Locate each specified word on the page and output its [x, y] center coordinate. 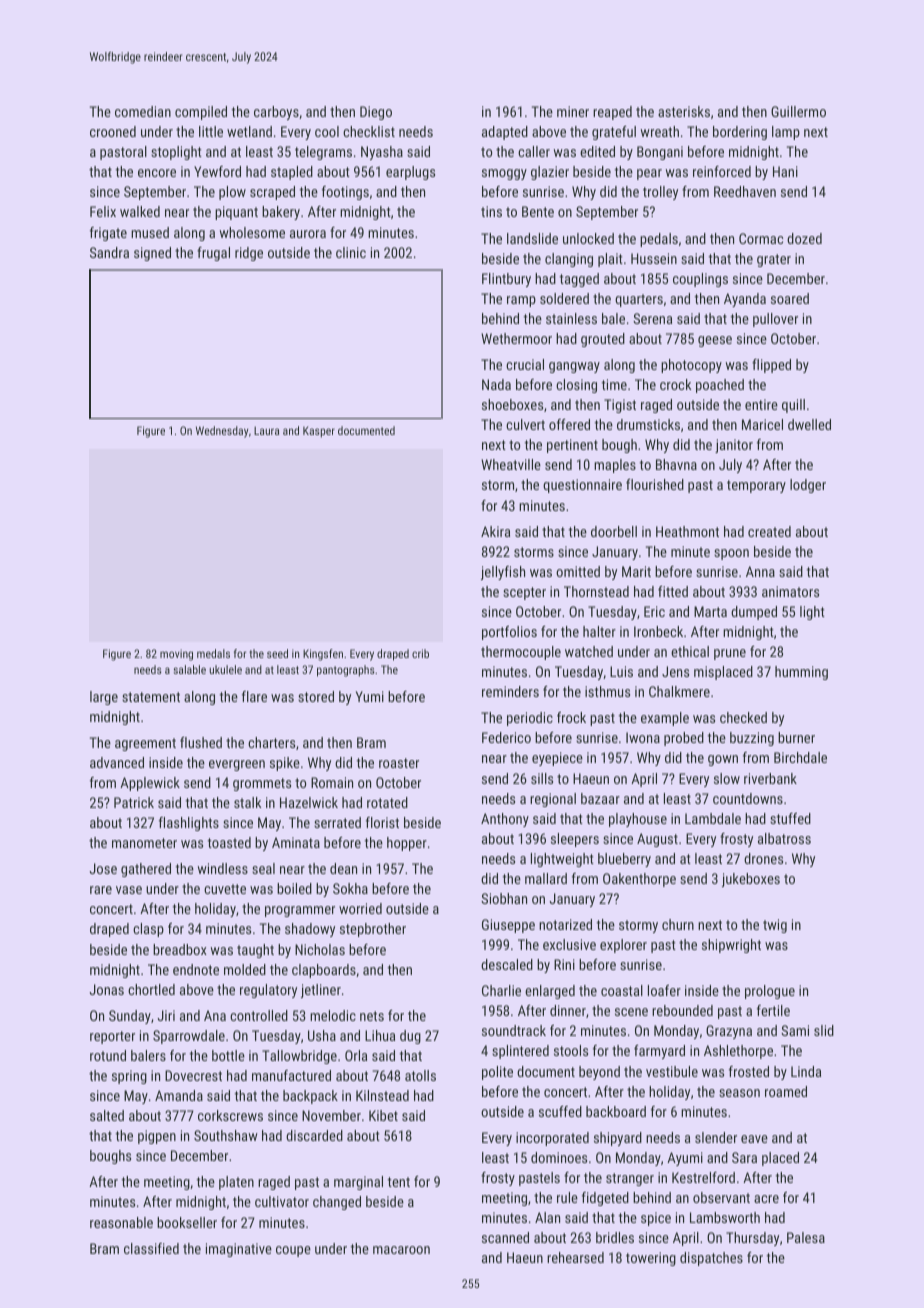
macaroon [401, 1250]
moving [176, 655]
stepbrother [373, 930]
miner [573, 111]
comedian [143, 111]
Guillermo [798, 111]
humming [801, 673]
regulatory [268, 991]
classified [151, 1248]
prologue [770, 992]
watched [589, 651]
